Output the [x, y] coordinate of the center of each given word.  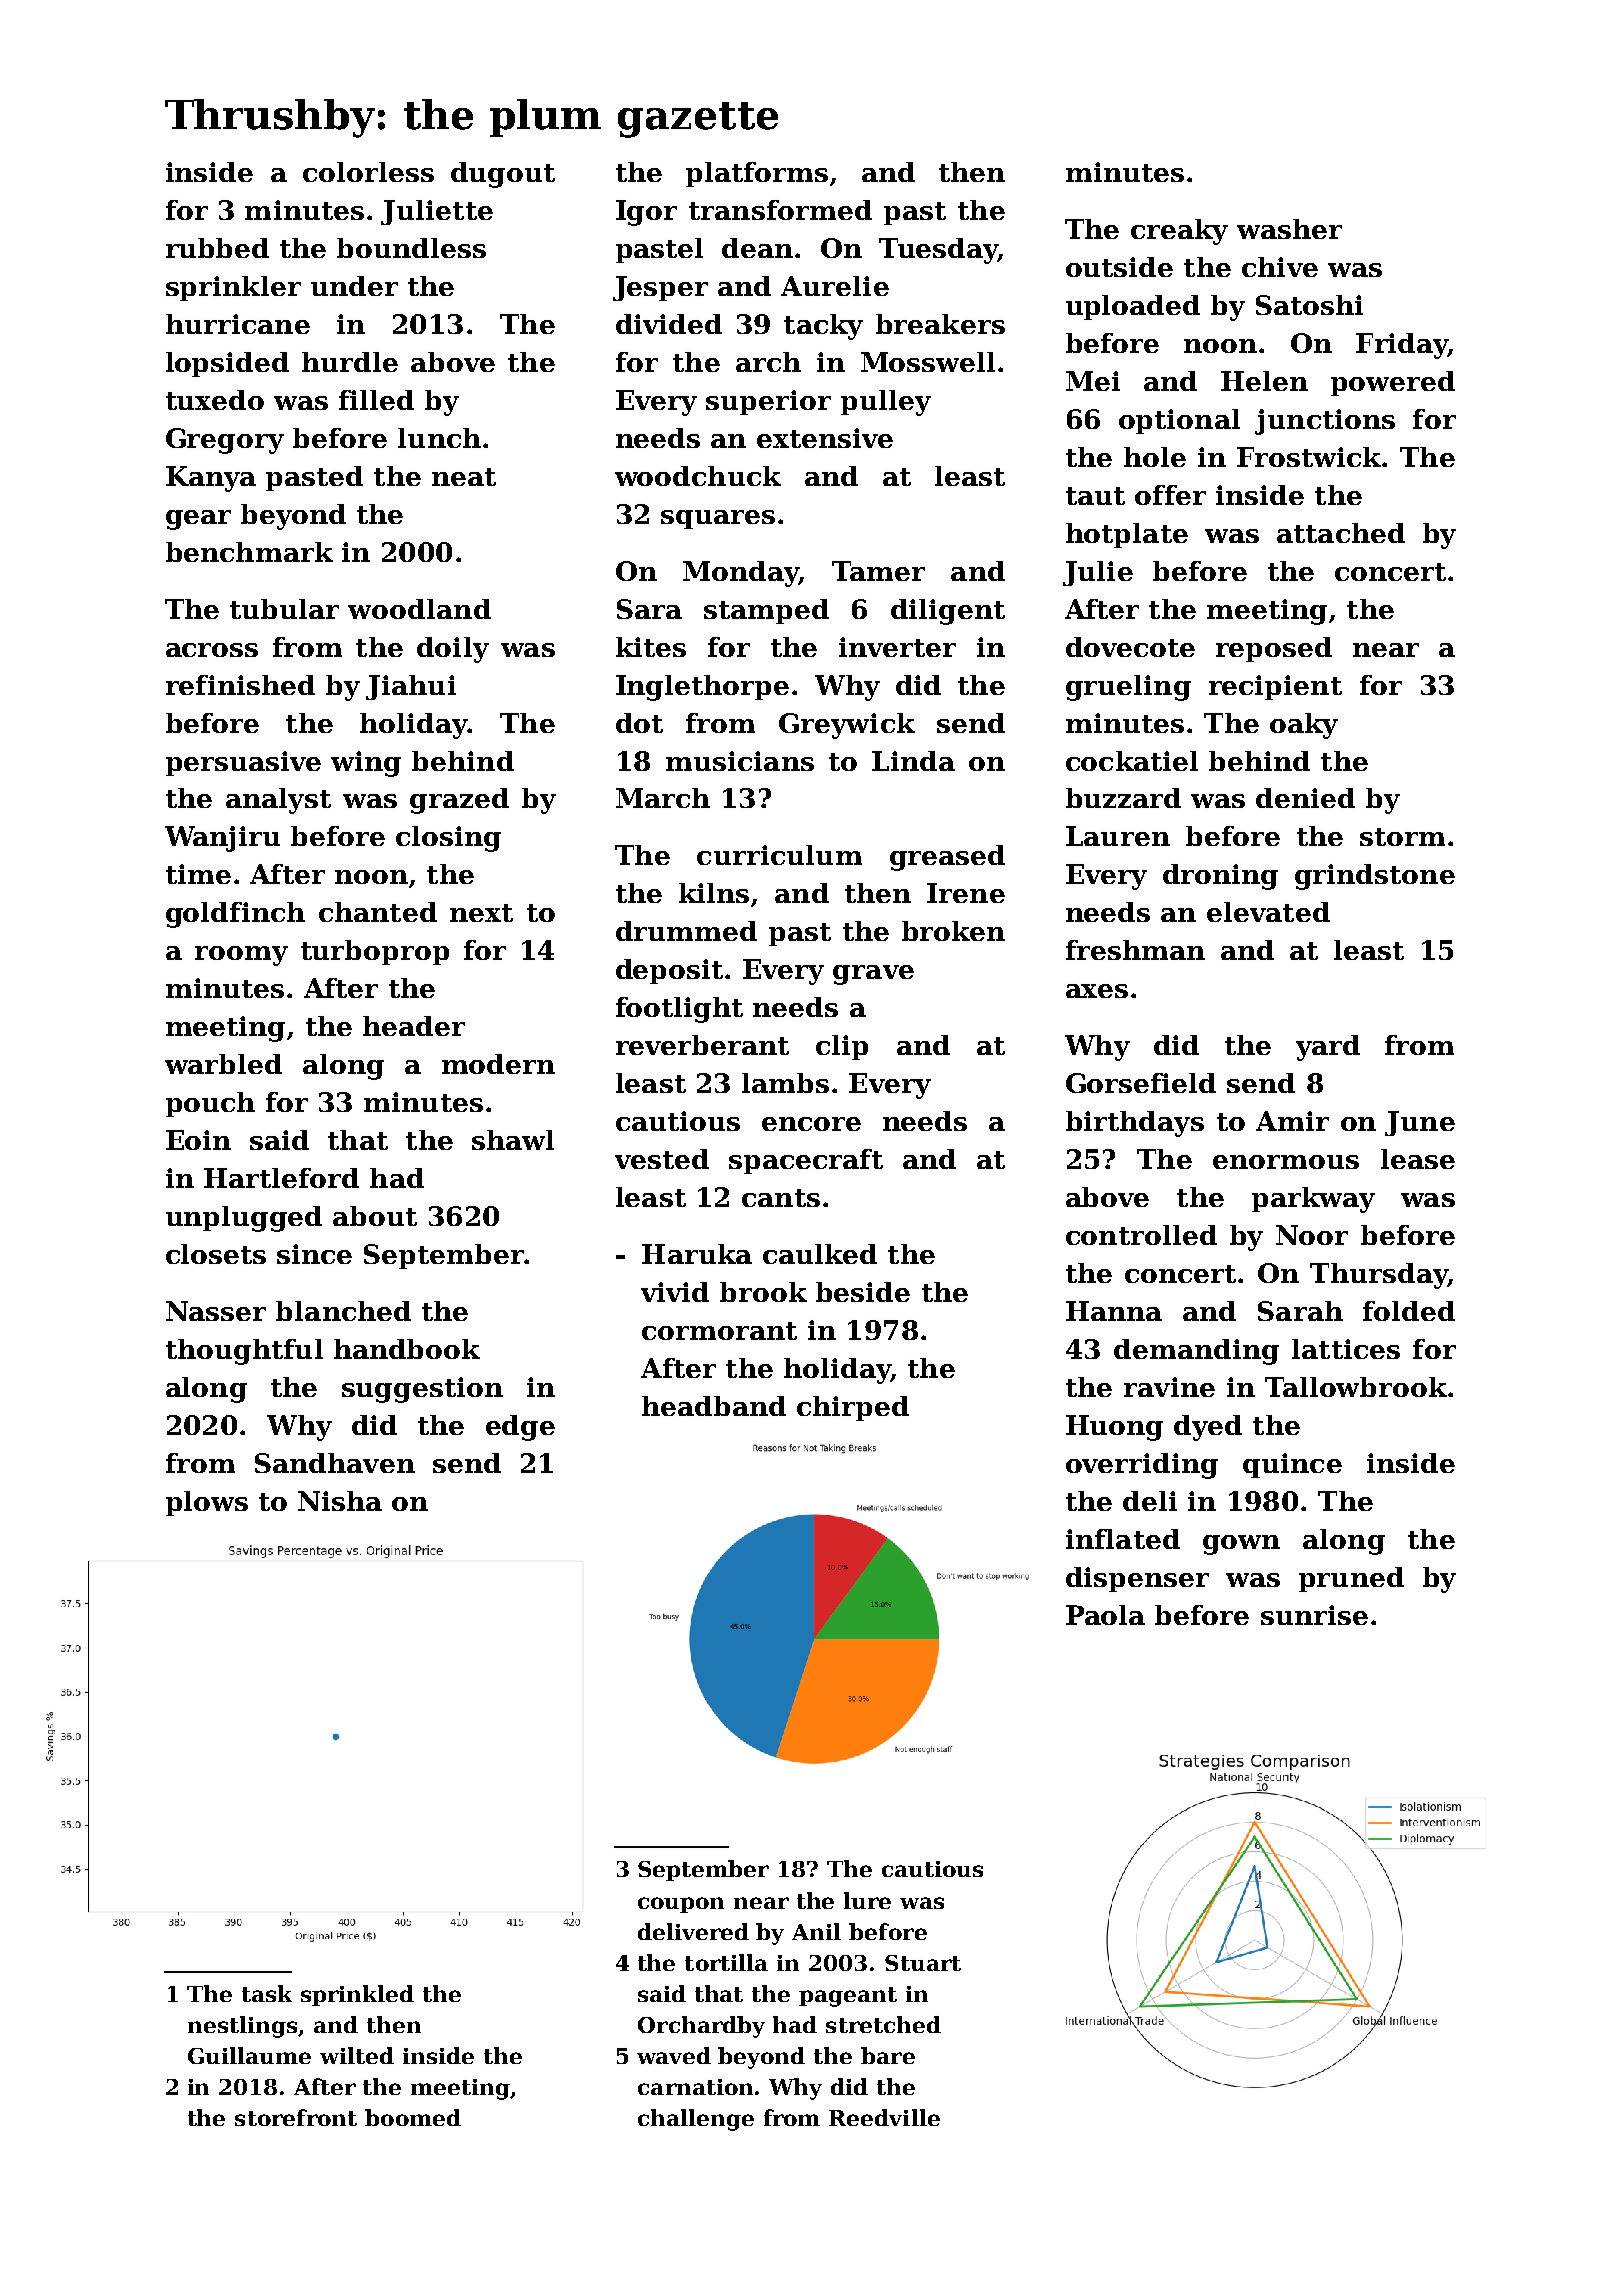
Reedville [884, 2117]
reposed [1274, 649]
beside [863, 1292]
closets [216, 1254]
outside [1119, 267]
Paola [1105, 1615]
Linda [913, 761]
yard [1328, 1048]
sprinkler [233, 288]
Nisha [340, 1501]
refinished [240, 685]
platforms [757, 174]
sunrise [1314, 1615]
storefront [296, 2117]
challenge [696, 2120]
